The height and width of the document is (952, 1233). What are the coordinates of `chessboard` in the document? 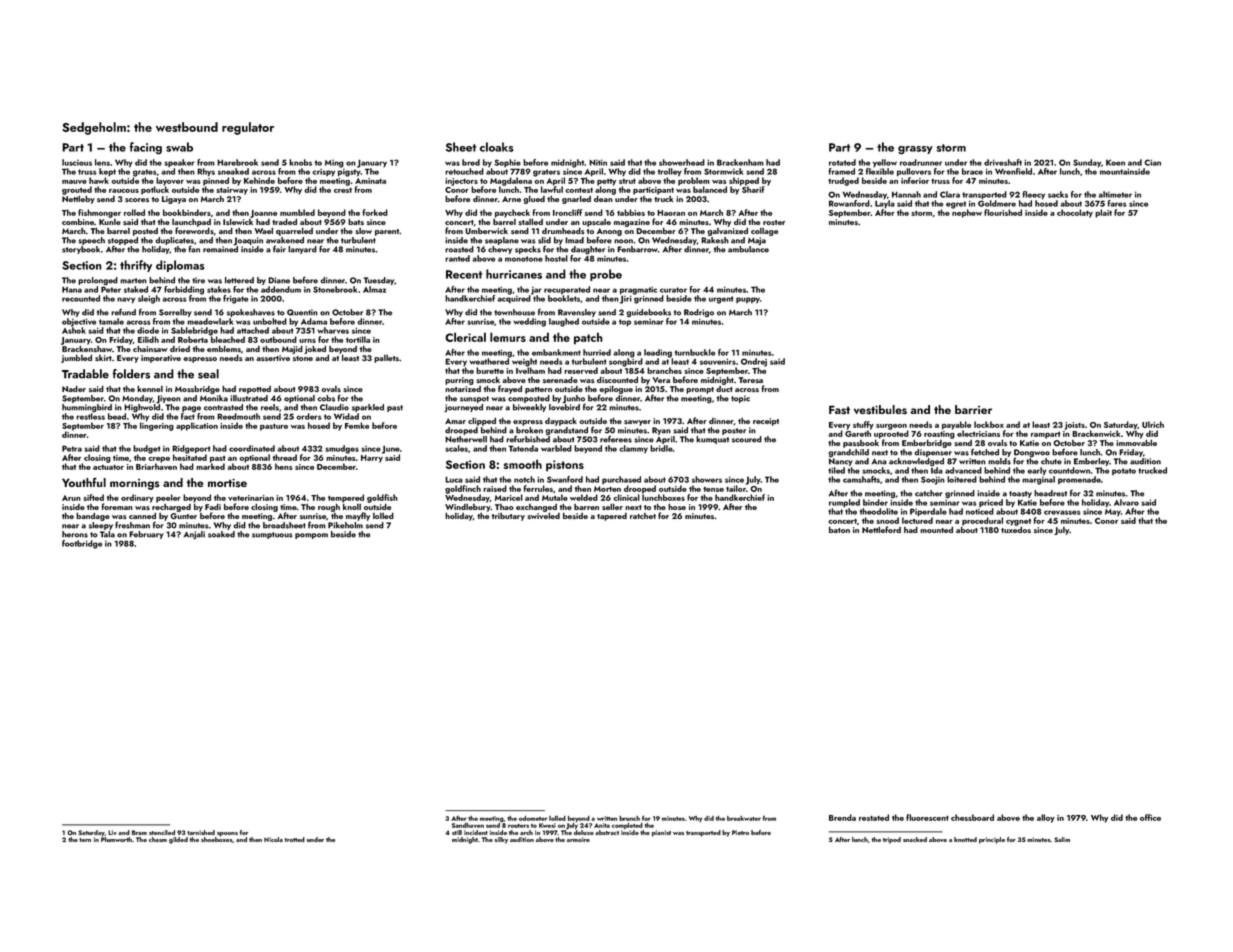 It's located at (972, 817).
